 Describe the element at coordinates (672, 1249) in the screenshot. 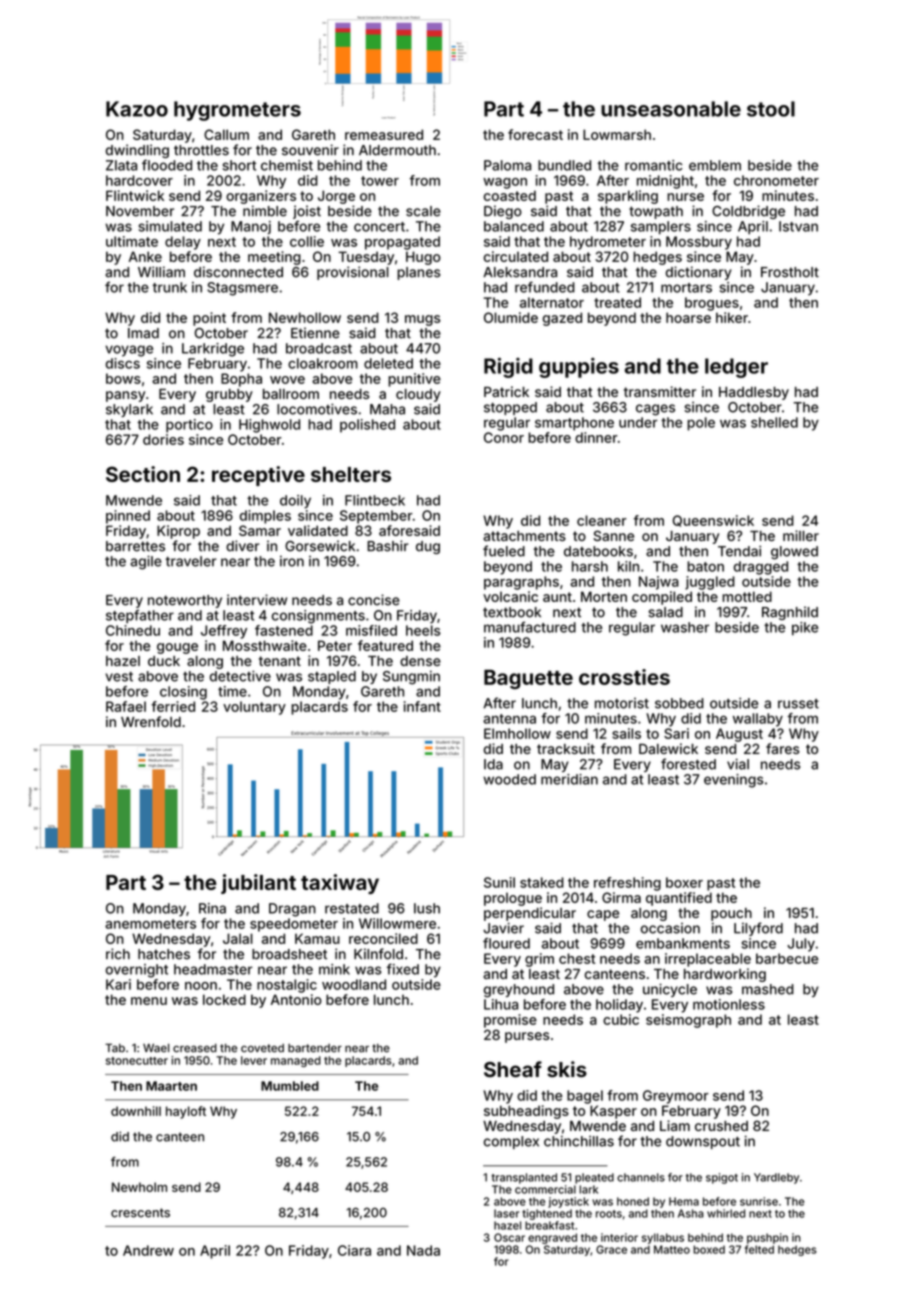

I see `Matteo` at that location.
